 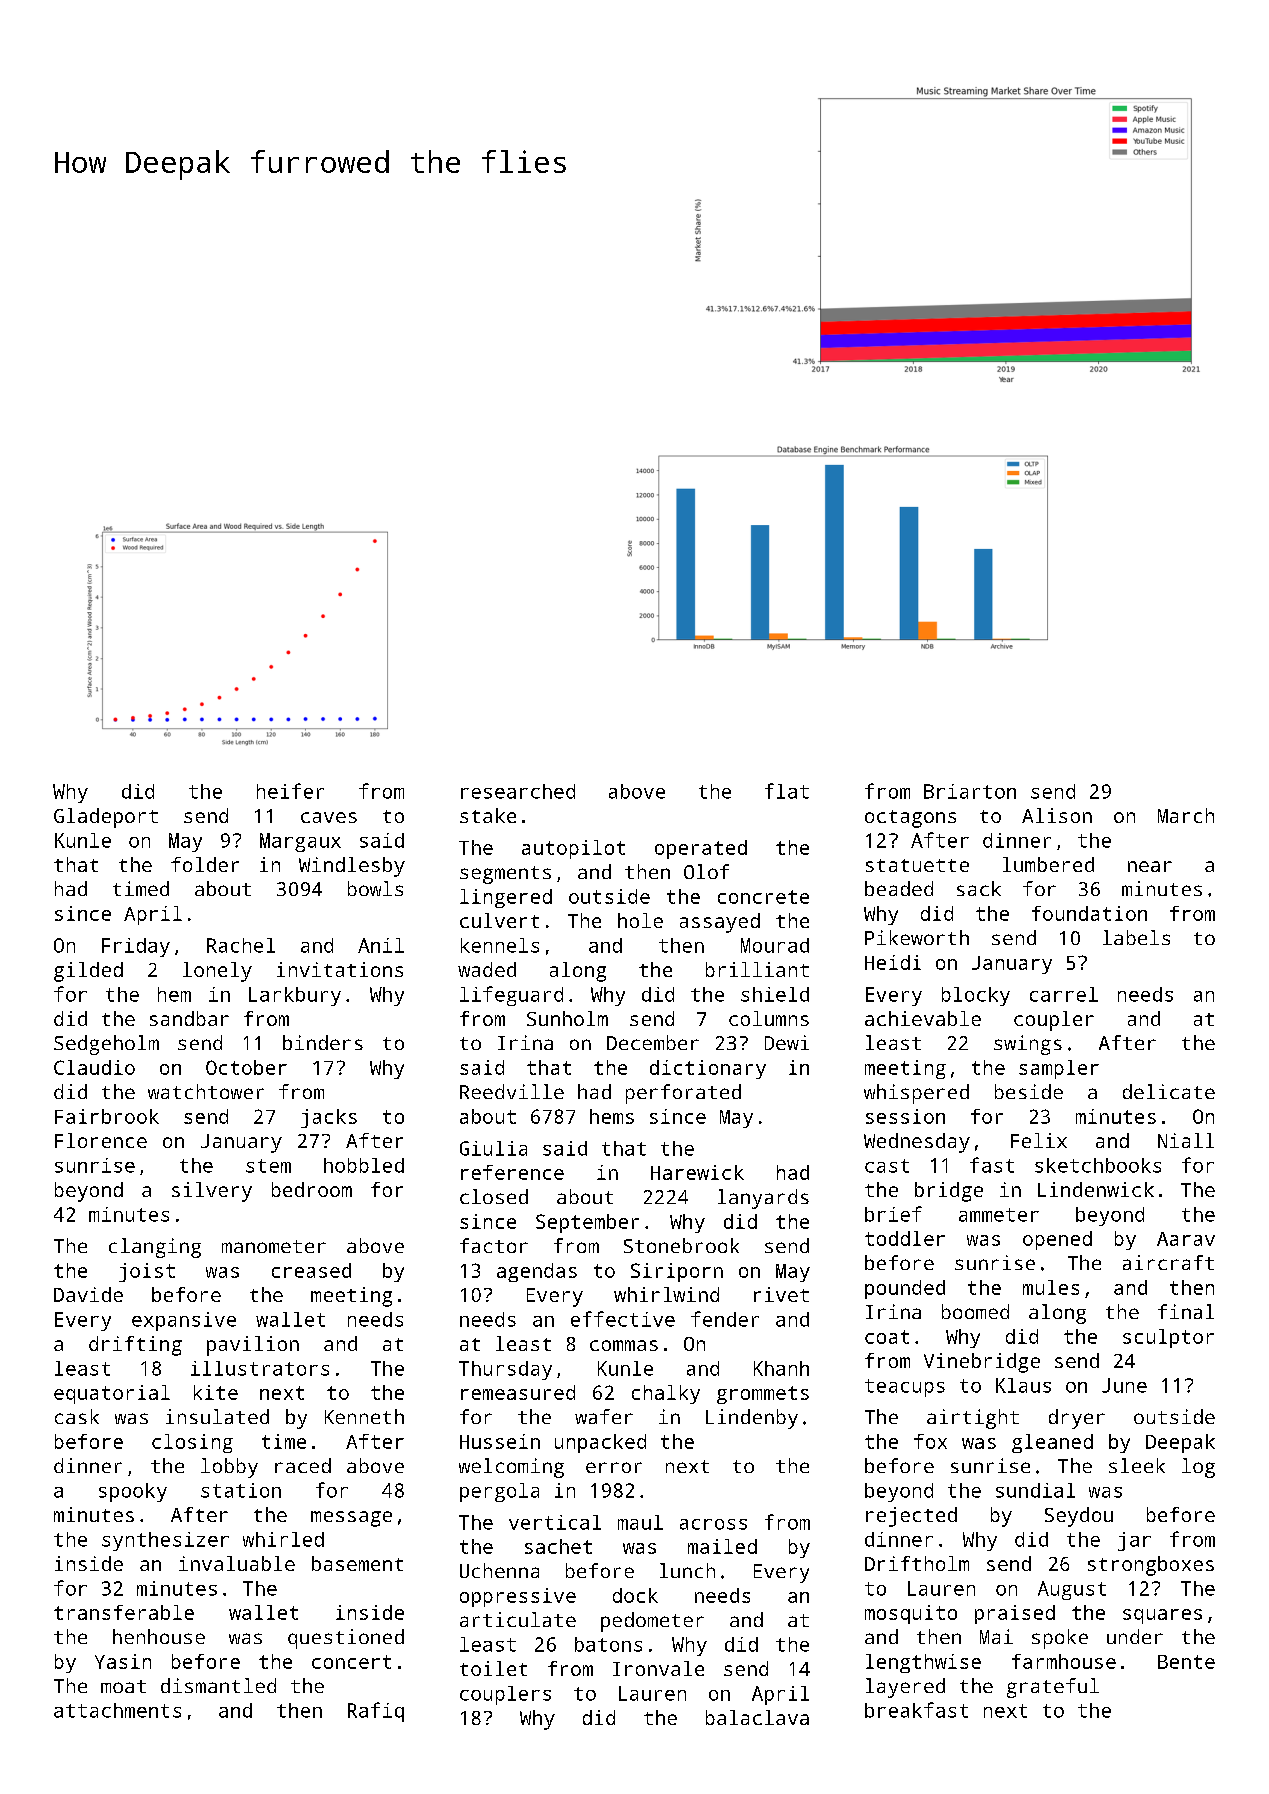 What do you see at coordinates (1048, 864) in the page?
I see `lumbered` at bounding box center [1048, 864].
